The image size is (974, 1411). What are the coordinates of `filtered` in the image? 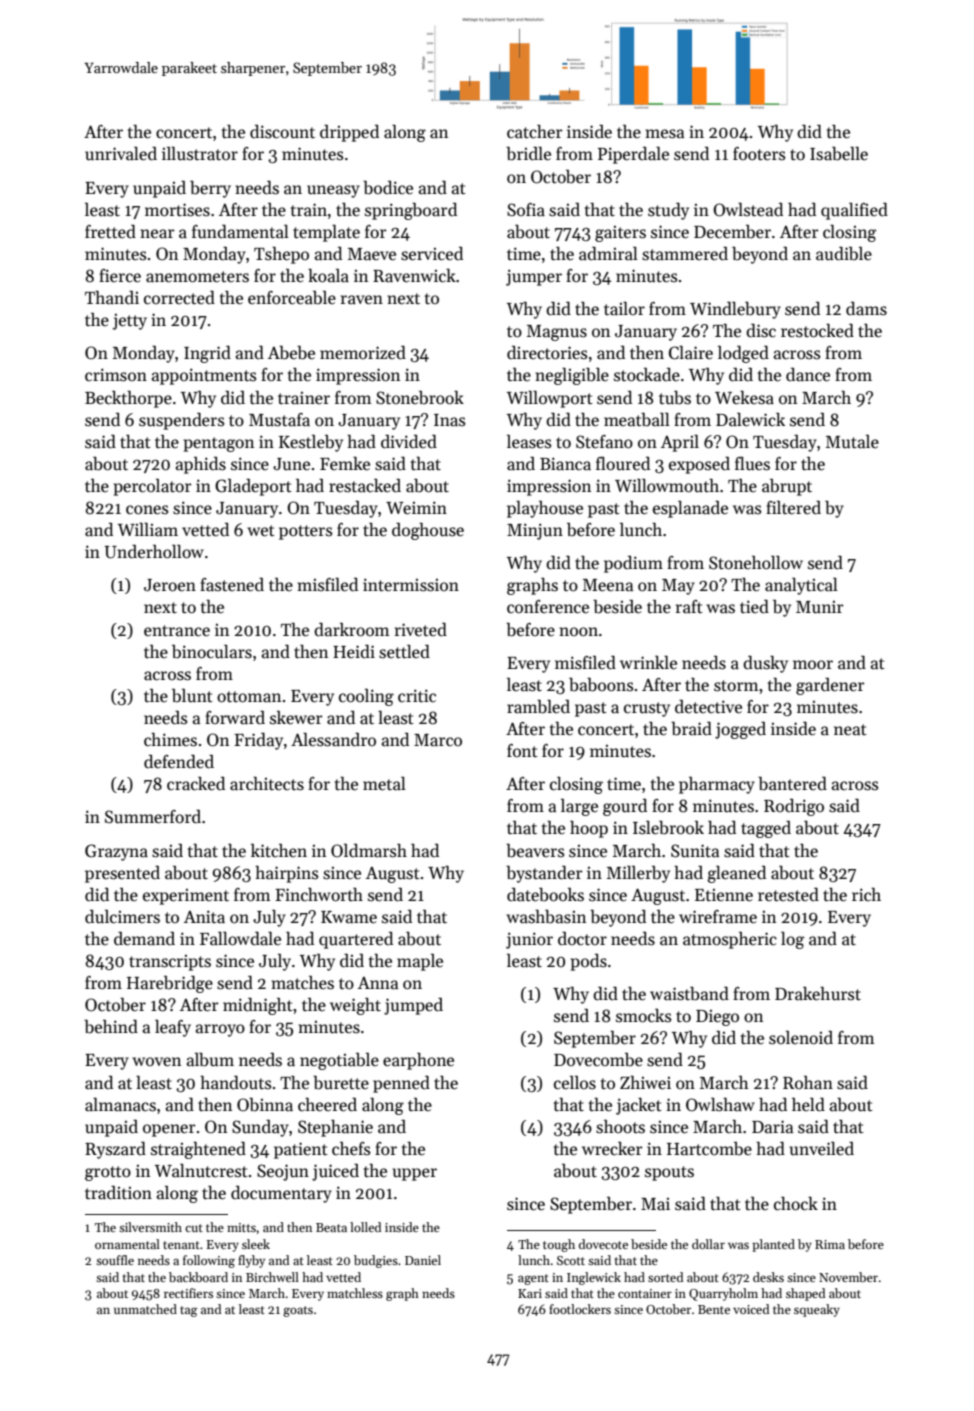 It's located at (793, 508).
